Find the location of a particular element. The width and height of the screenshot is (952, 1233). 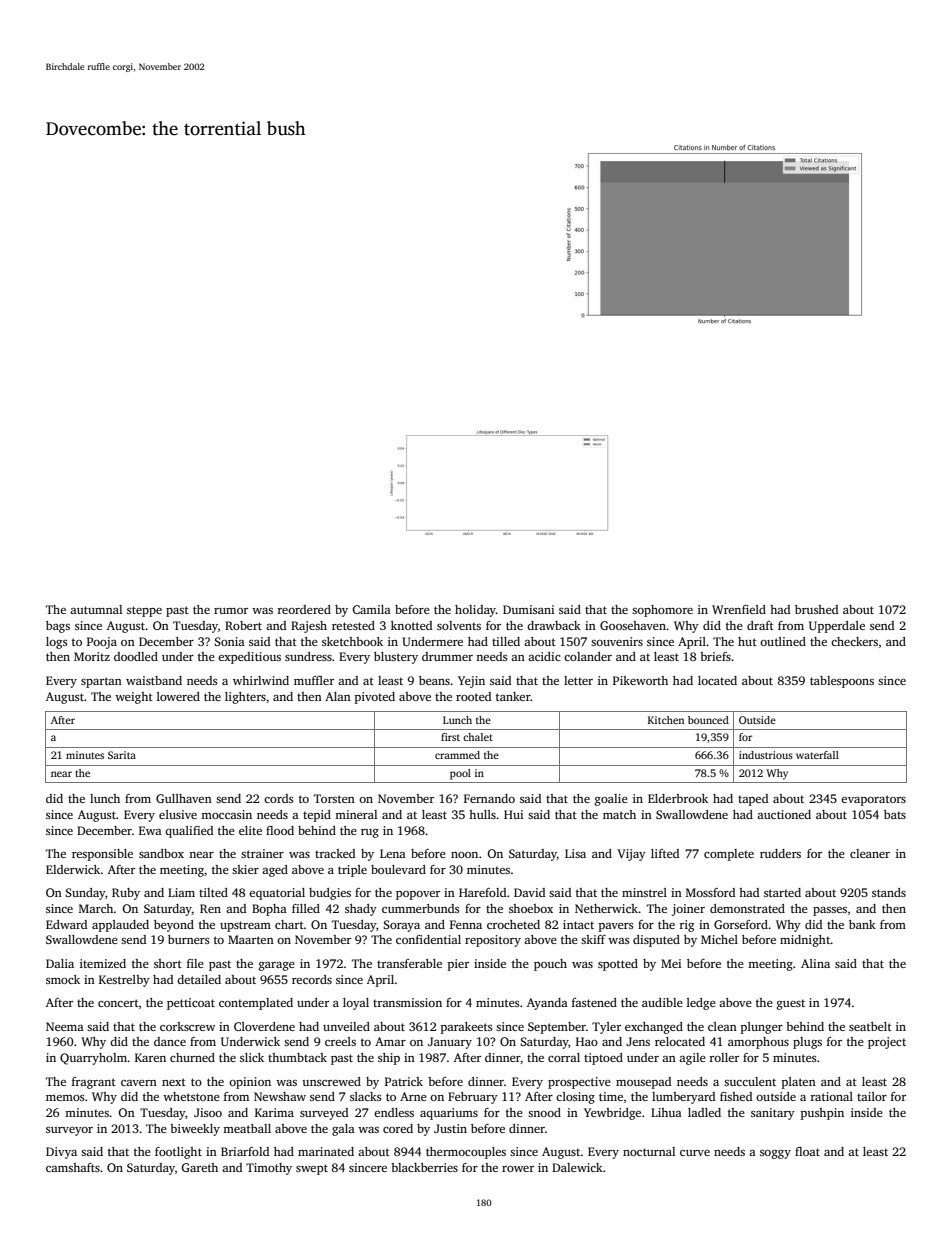

autumnal is located at coordinates (96, 609).
